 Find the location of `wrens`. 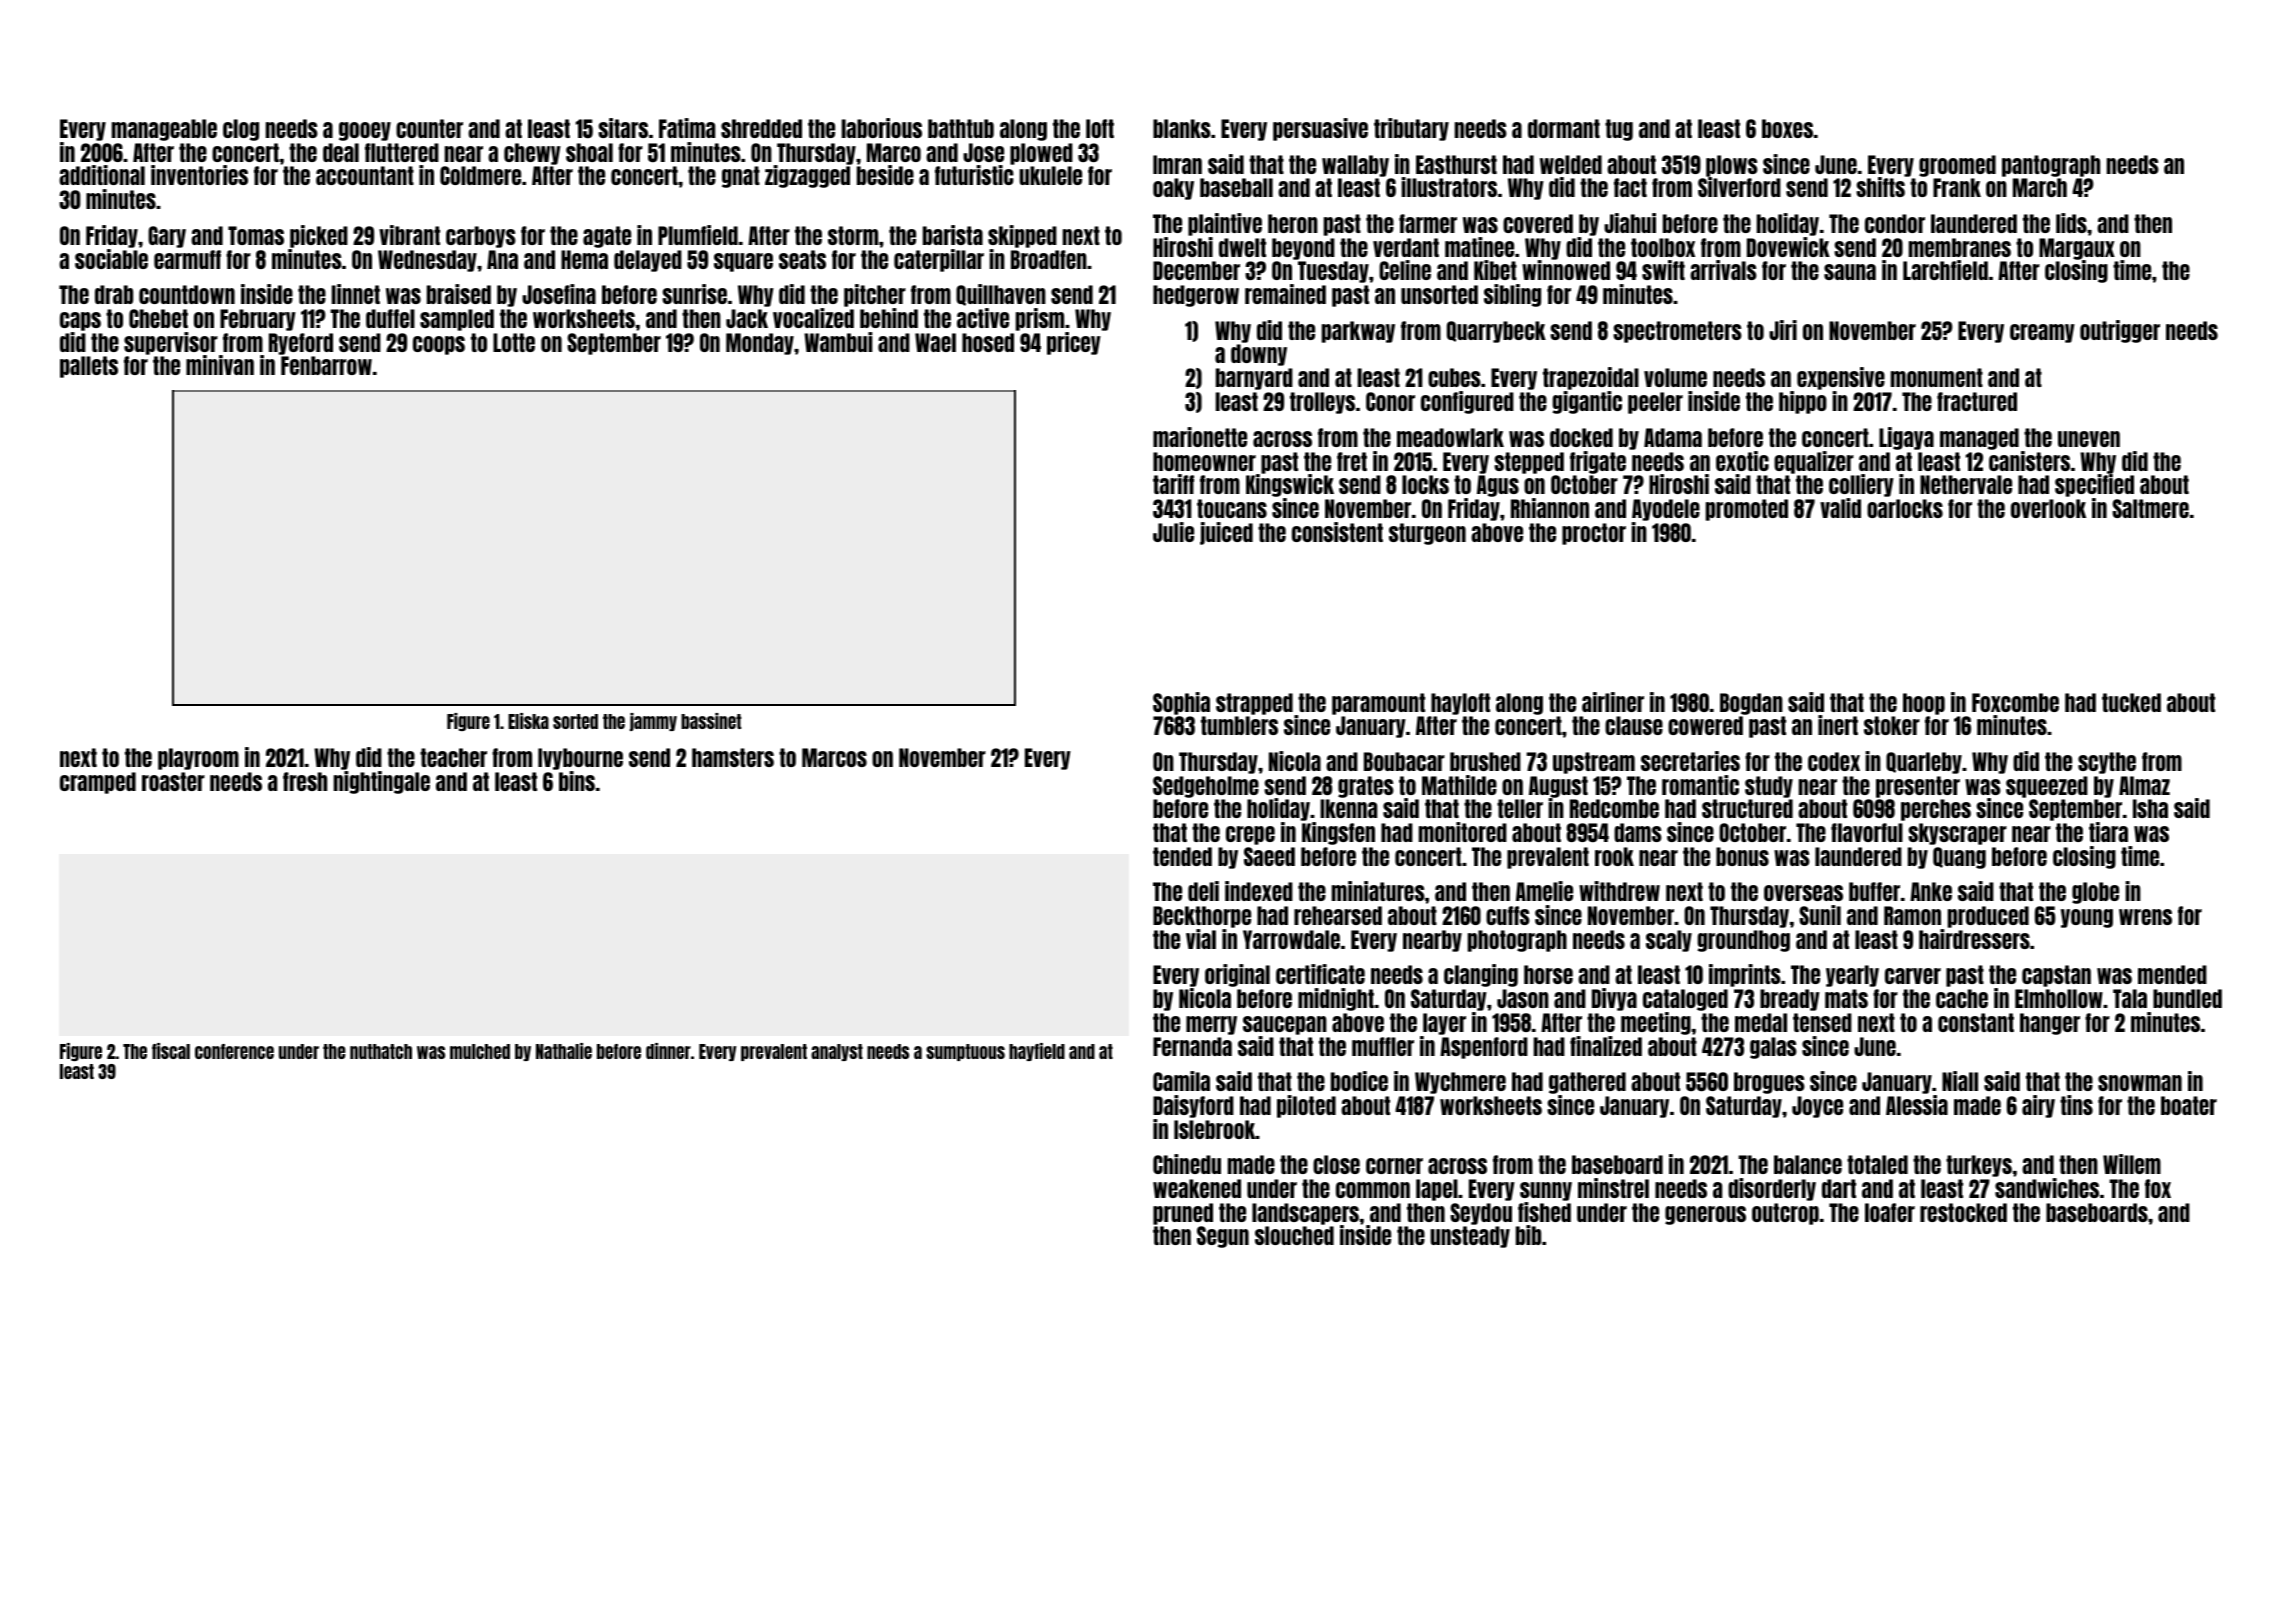

wrens is located at coordinates (2145, 917).
